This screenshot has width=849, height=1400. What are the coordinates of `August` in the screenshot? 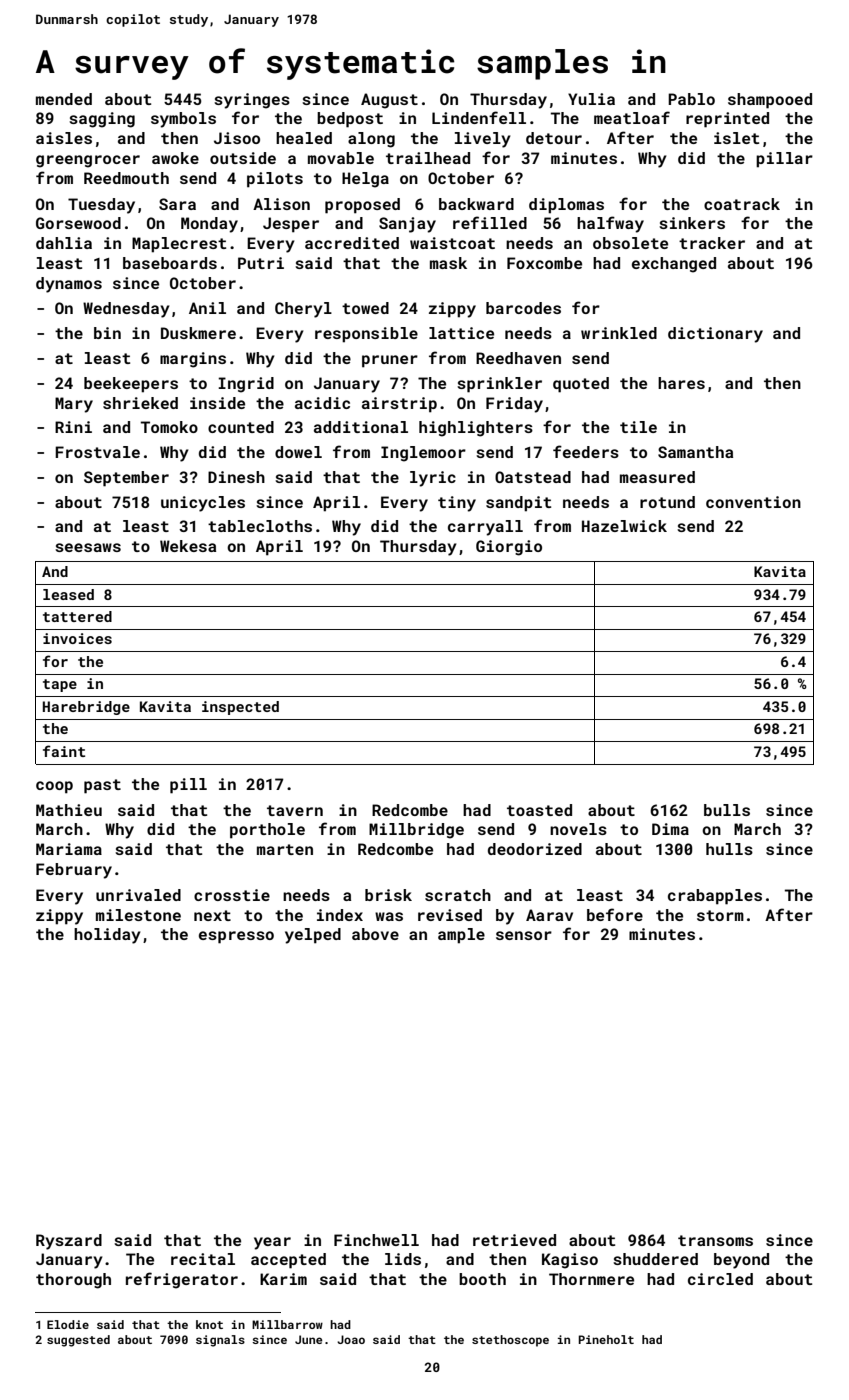 It's located at (389, 101).
